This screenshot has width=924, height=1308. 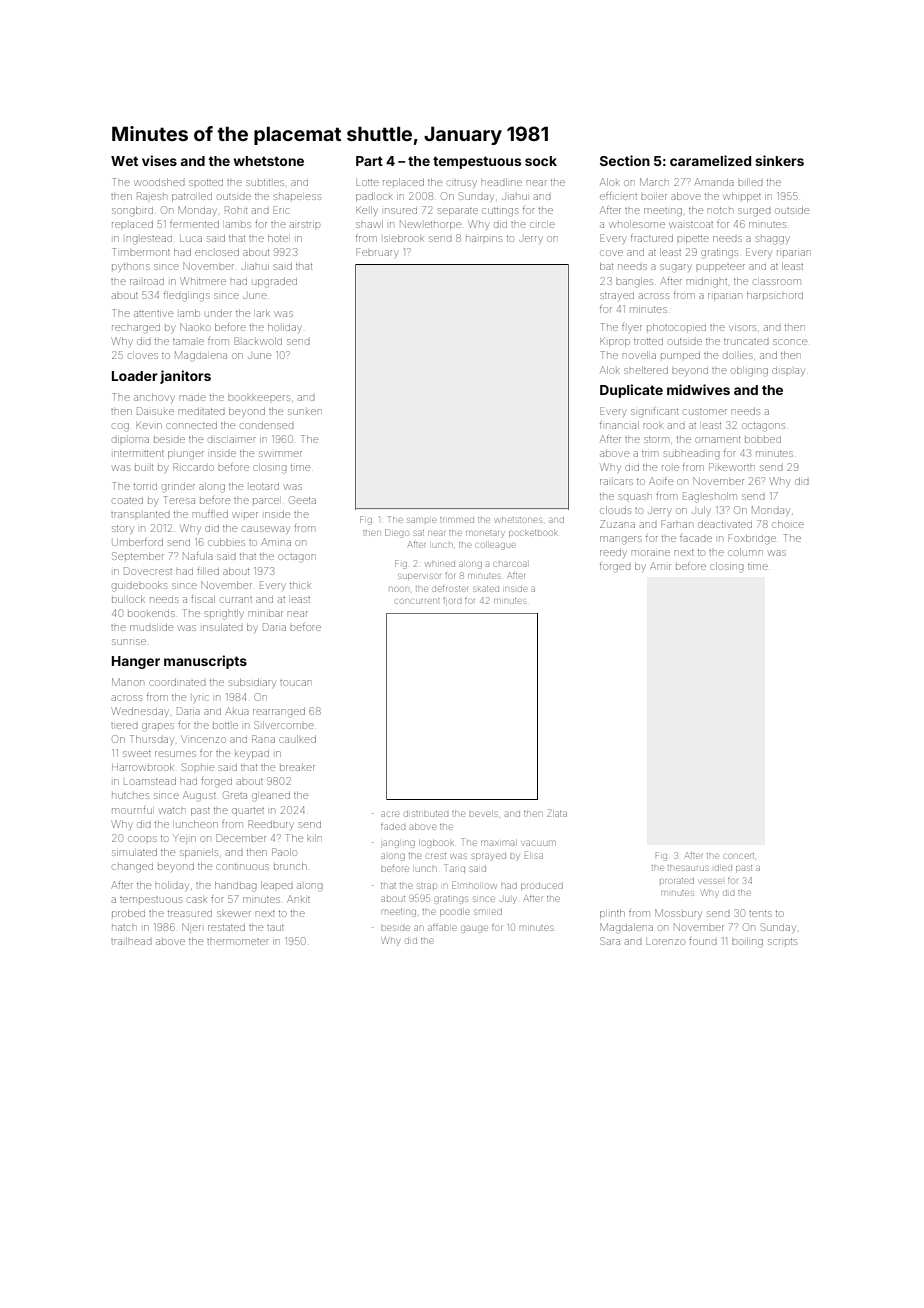 What do you see at coordinates (280, 454) in the screenshot?
I see `swimmer` at bounding box center [280, 454].
